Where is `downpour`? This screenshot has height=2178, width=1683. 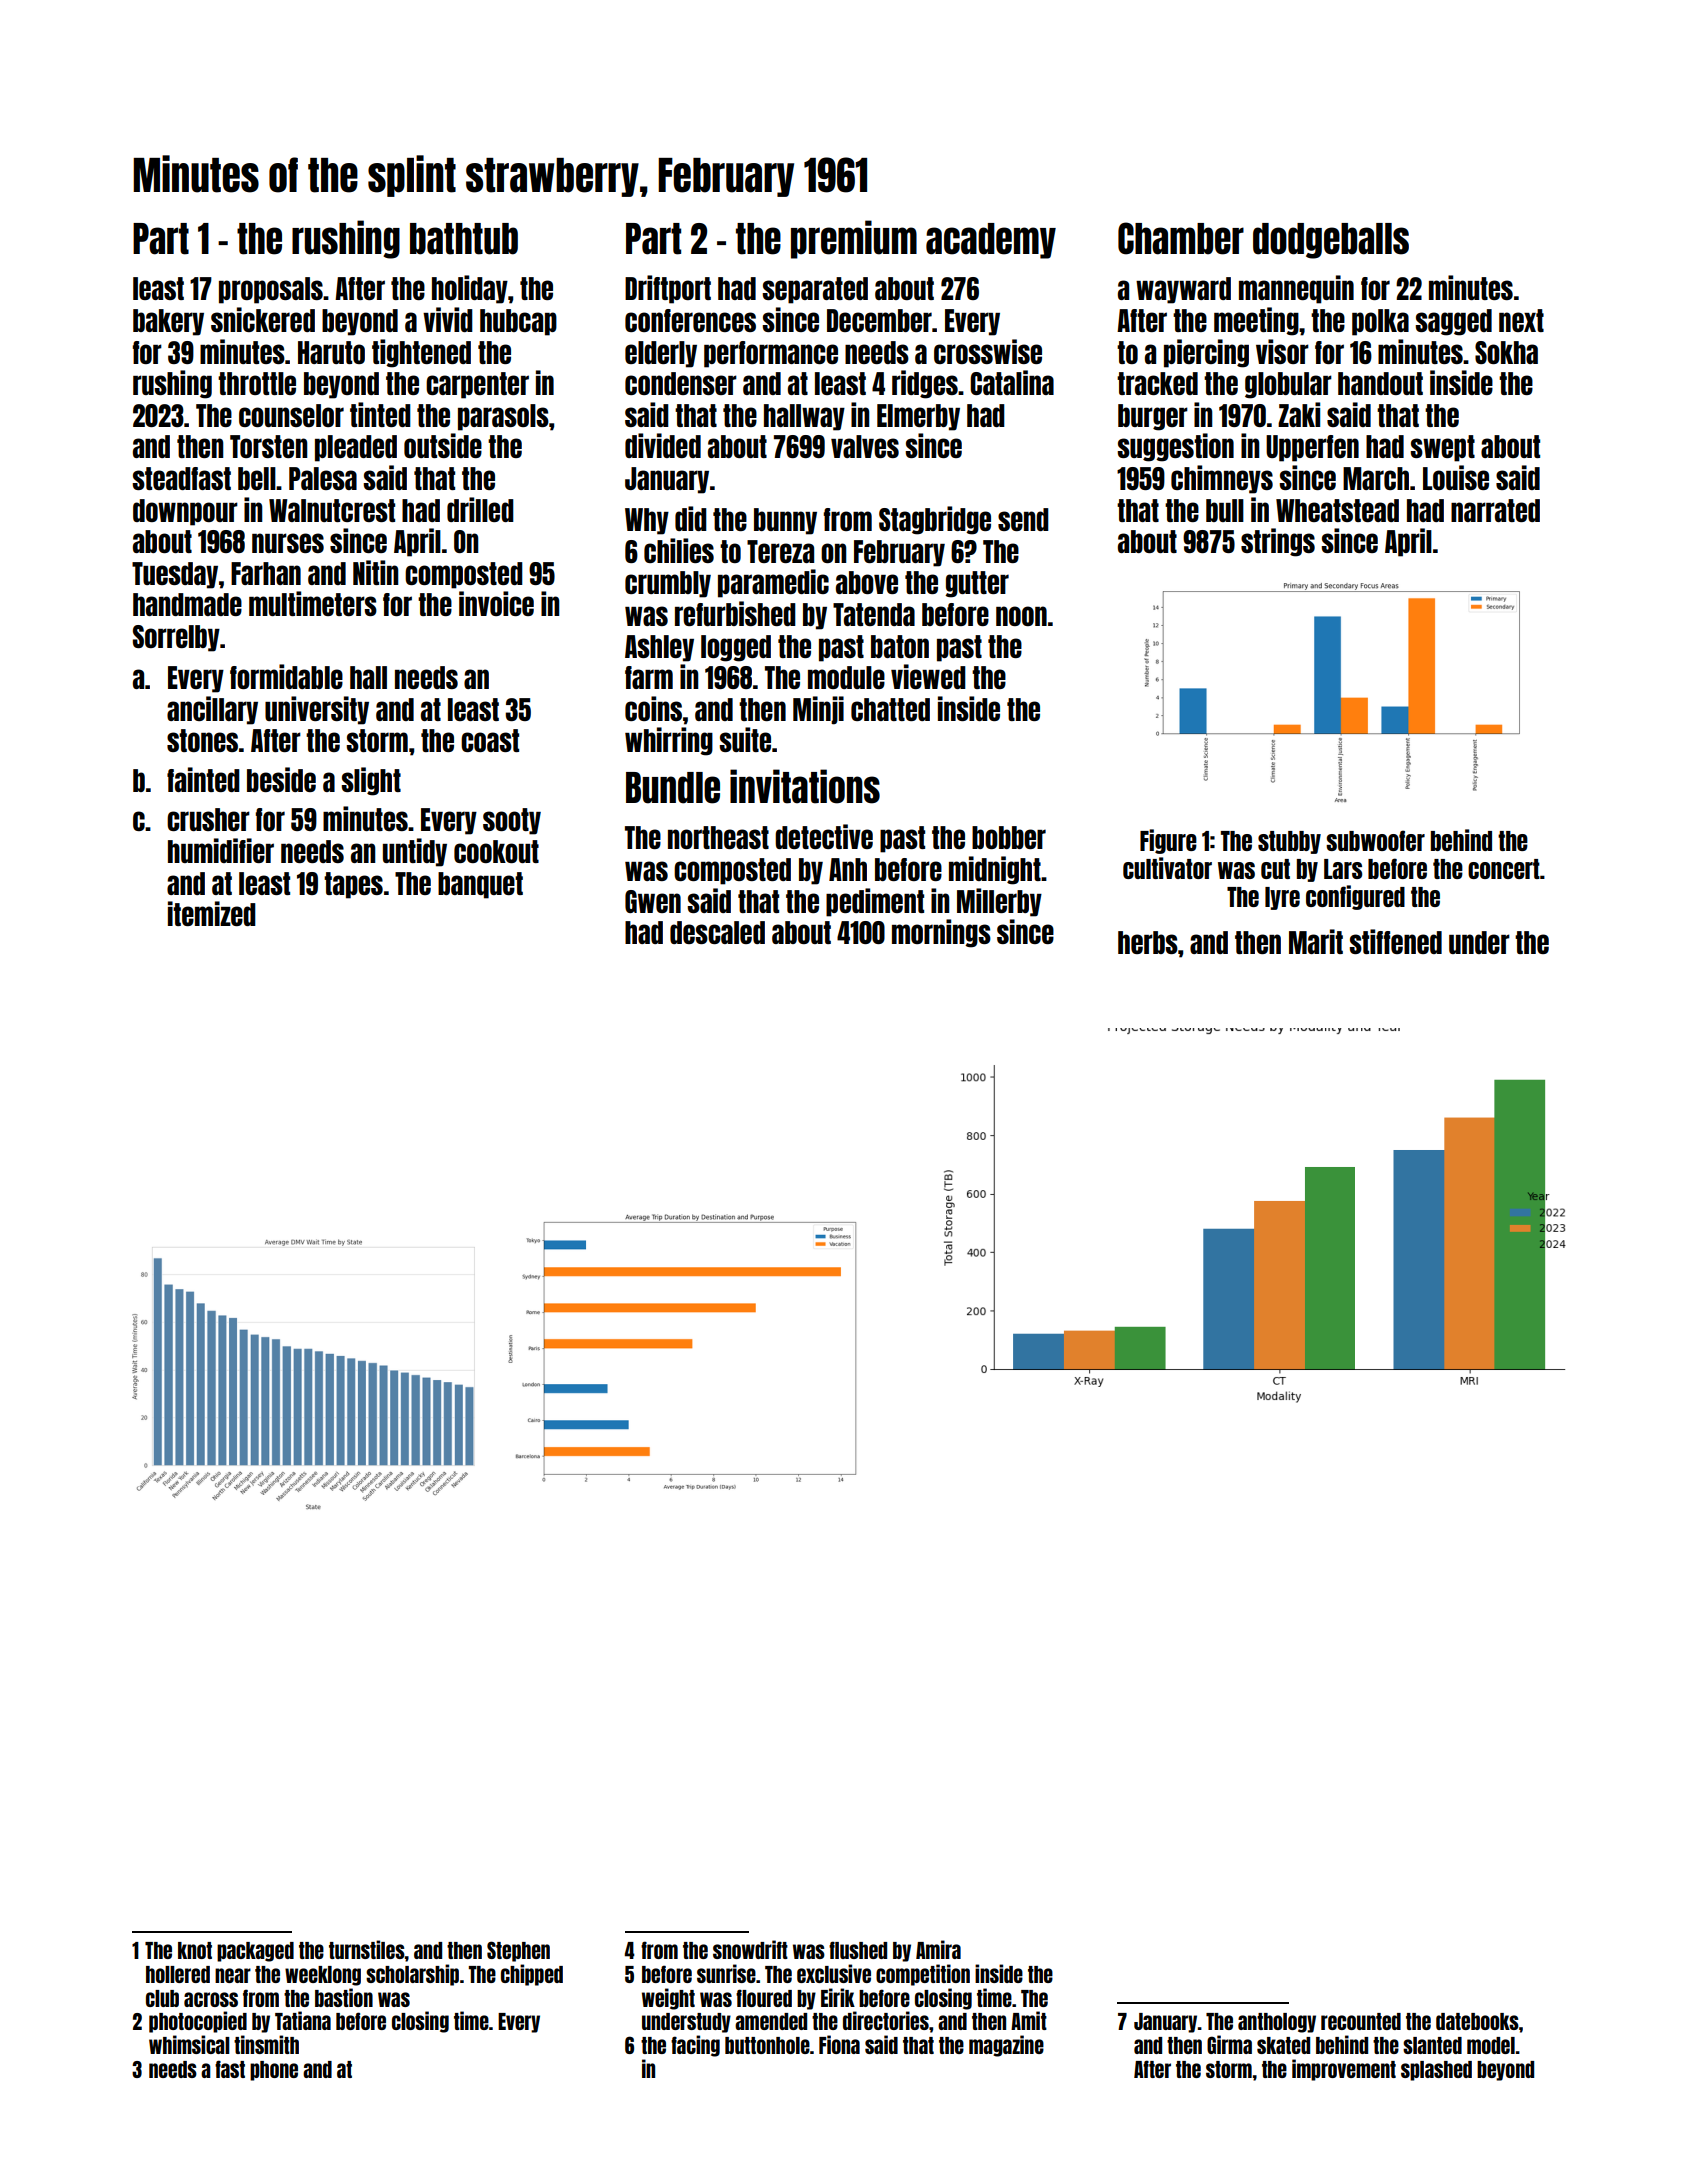 downpour is located at coordinates (185, 512).
